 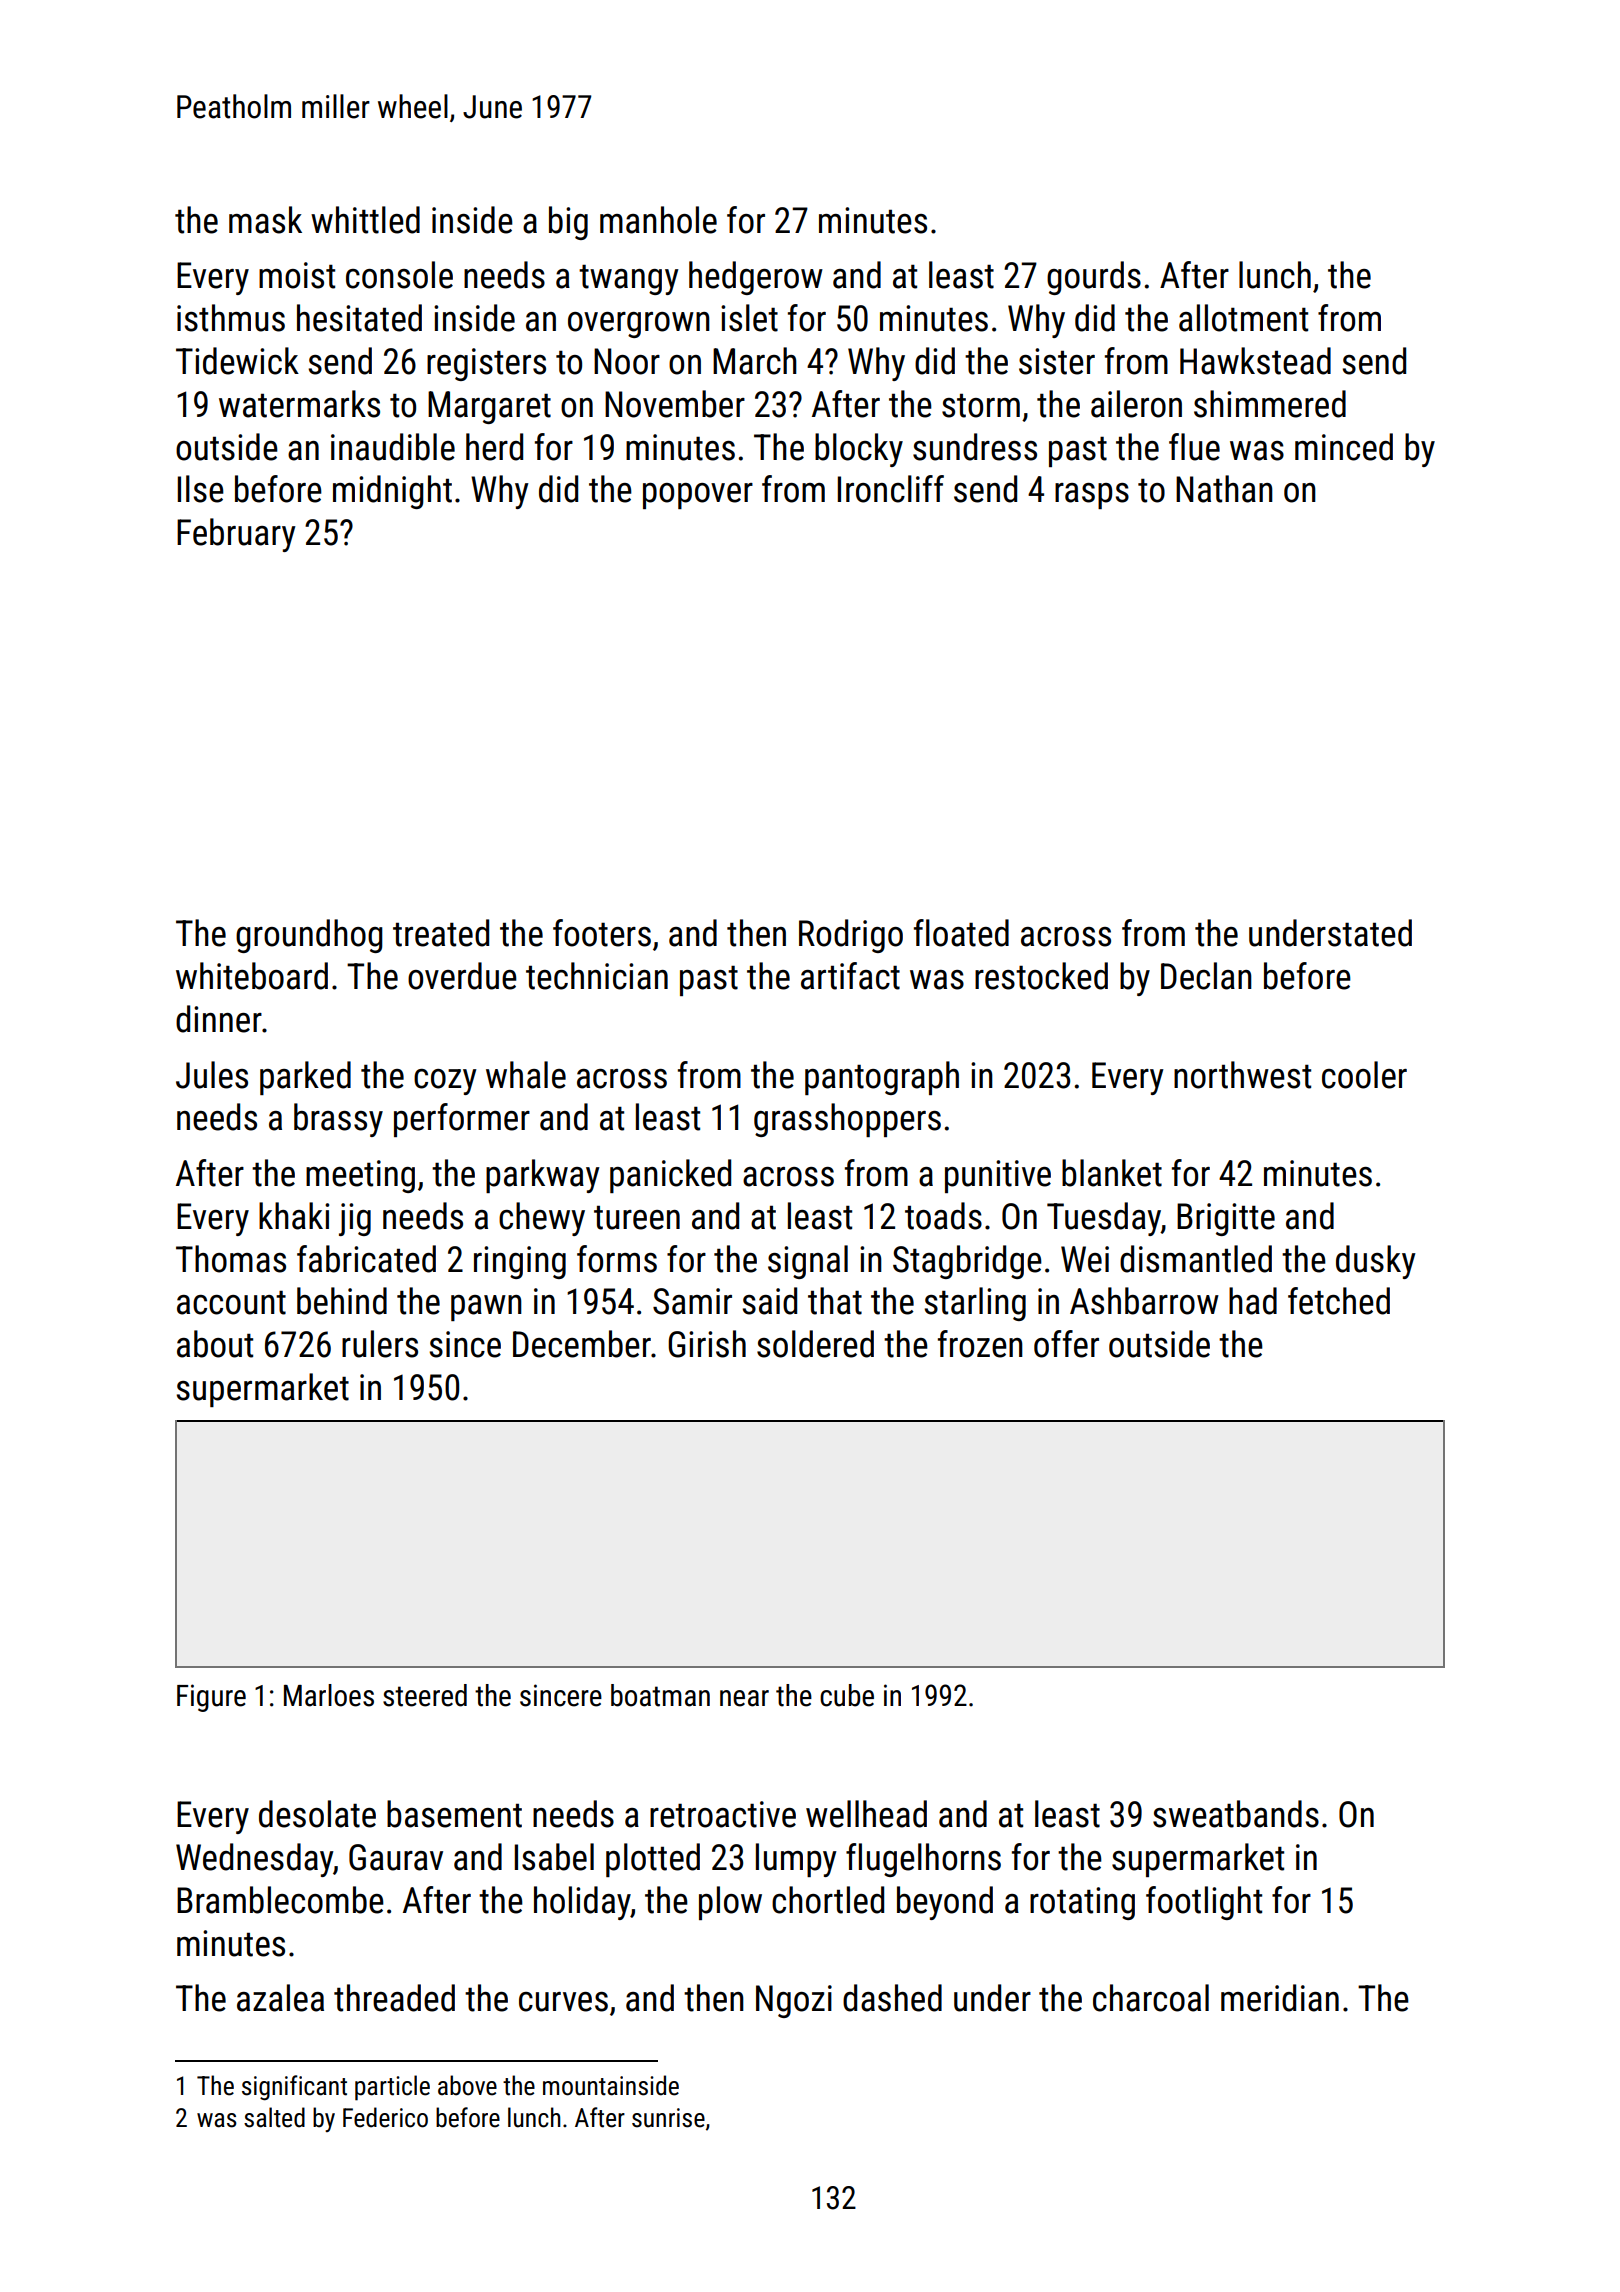 I want to click on Declan, so click(x=1206, y=976).
